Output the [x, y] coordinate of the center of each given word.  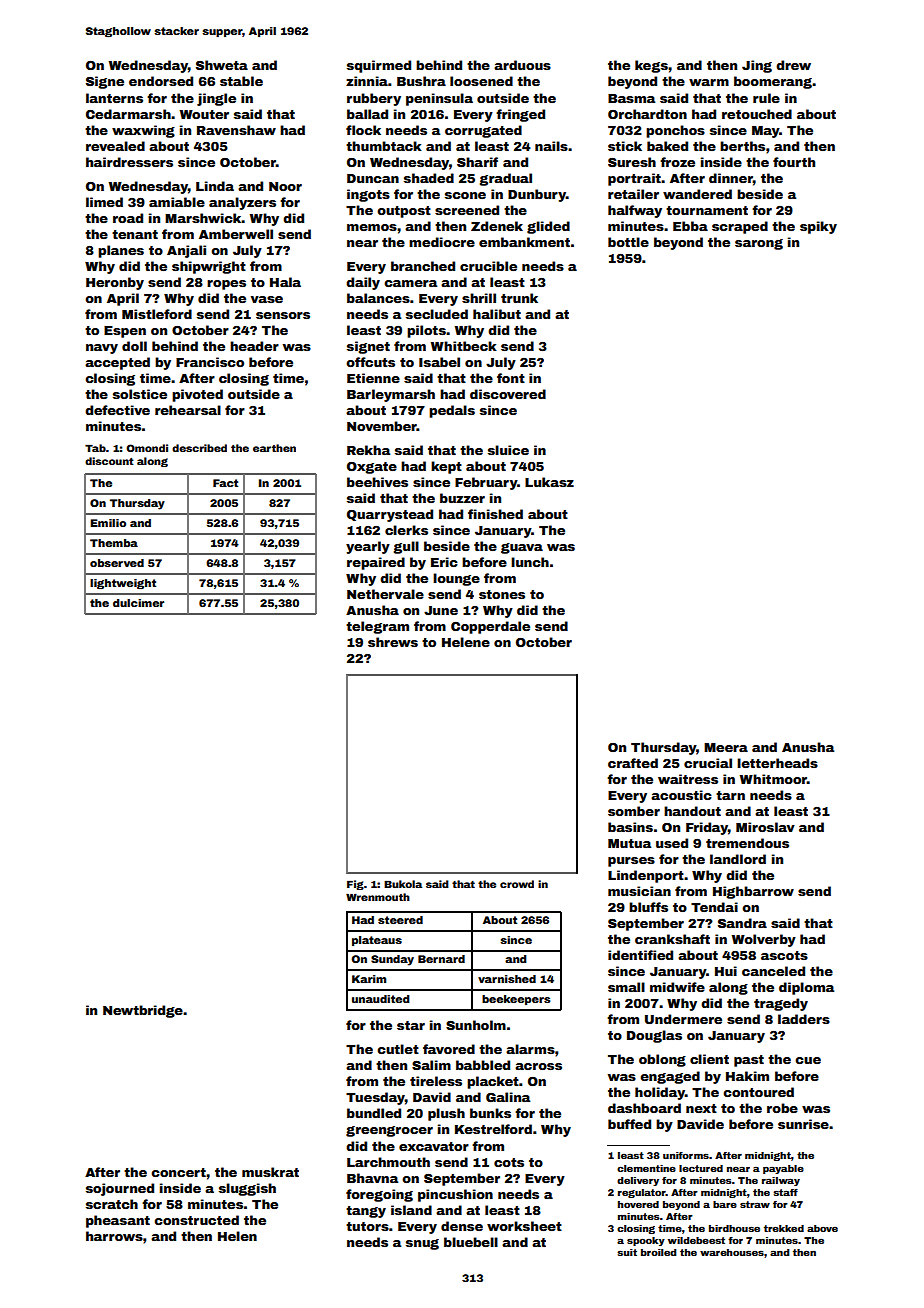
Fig [355, 885]
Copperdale [490, 627]
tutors [367, 1226]
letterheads [777, 763]
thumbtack [384, 146]
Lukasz [549, 482]
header [254, 346]
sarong [759, 244]
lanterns [114, 98]
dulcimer [138, 603]
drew [793, 65]
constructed [196, 1220]
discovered [508, 394]
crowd [517, 884]
